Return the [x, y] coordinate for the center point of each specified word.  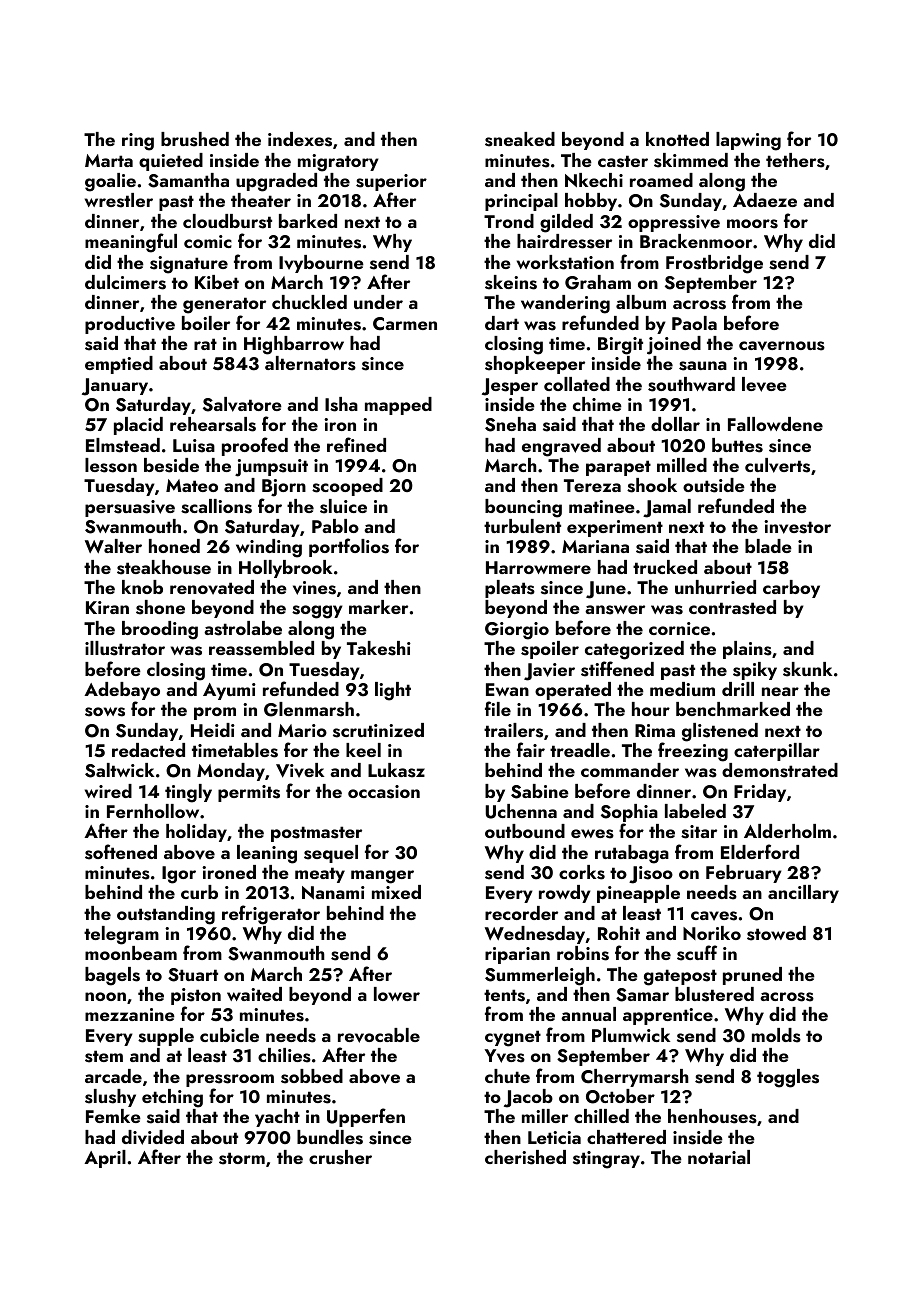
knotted [677, 139]
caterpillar [777, 752]
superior [391, 183]
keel [363, 750]
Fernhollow [153, 811]
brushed [195, 139]
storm [242, 1158]
